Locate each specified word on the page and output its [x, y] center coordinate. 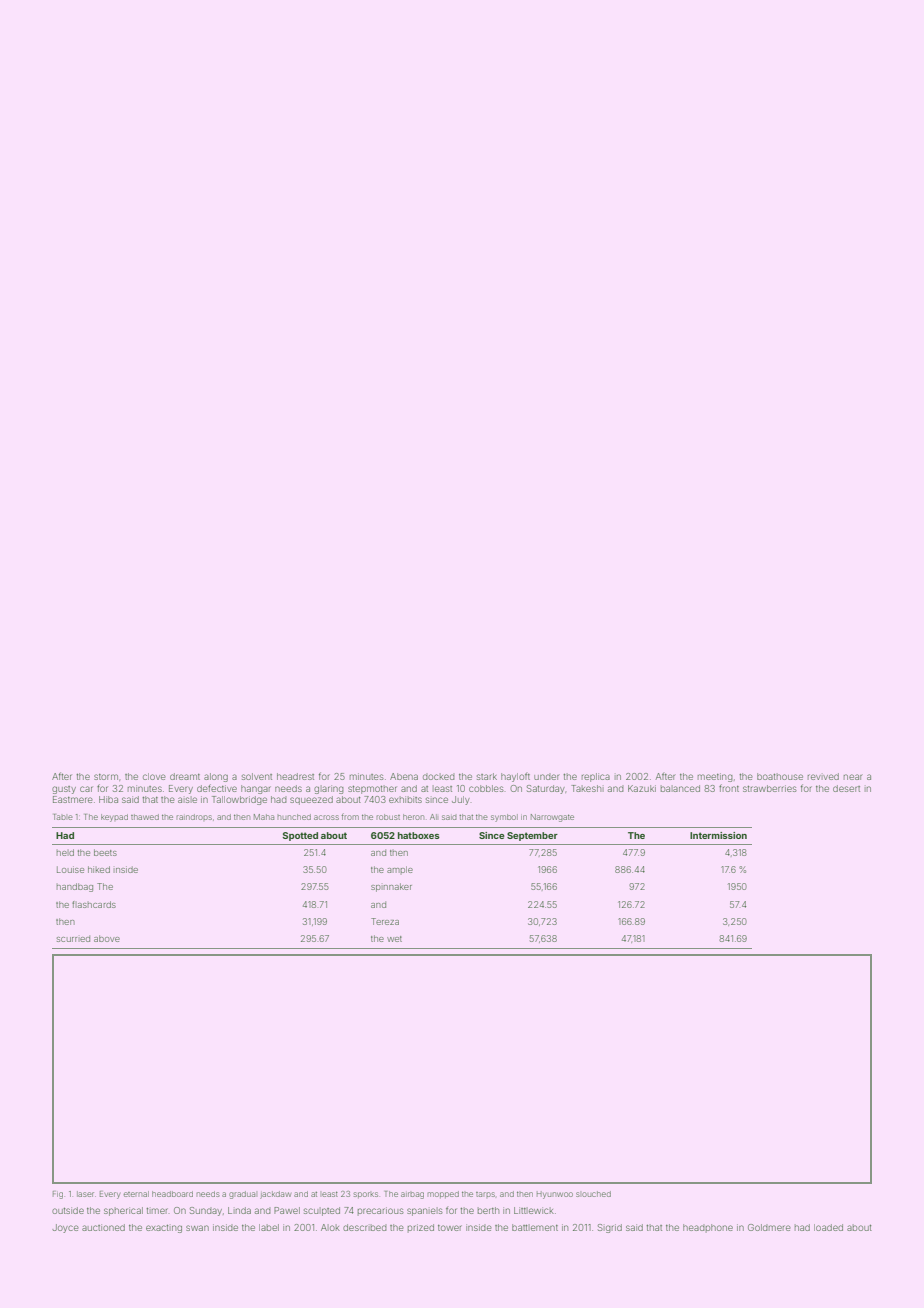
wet [394, 939]
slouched [593, 1194]
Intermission [718, 835]
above [107, 938]
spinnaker [391, 887]
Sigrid [610, 1228]
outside [68, 1210]
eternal [136, 1194]
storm [106, 777]
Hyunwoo [555, 1195]
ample [400, 870]
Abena [404, 776]
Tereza [385, 921]
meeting [715, 777]
